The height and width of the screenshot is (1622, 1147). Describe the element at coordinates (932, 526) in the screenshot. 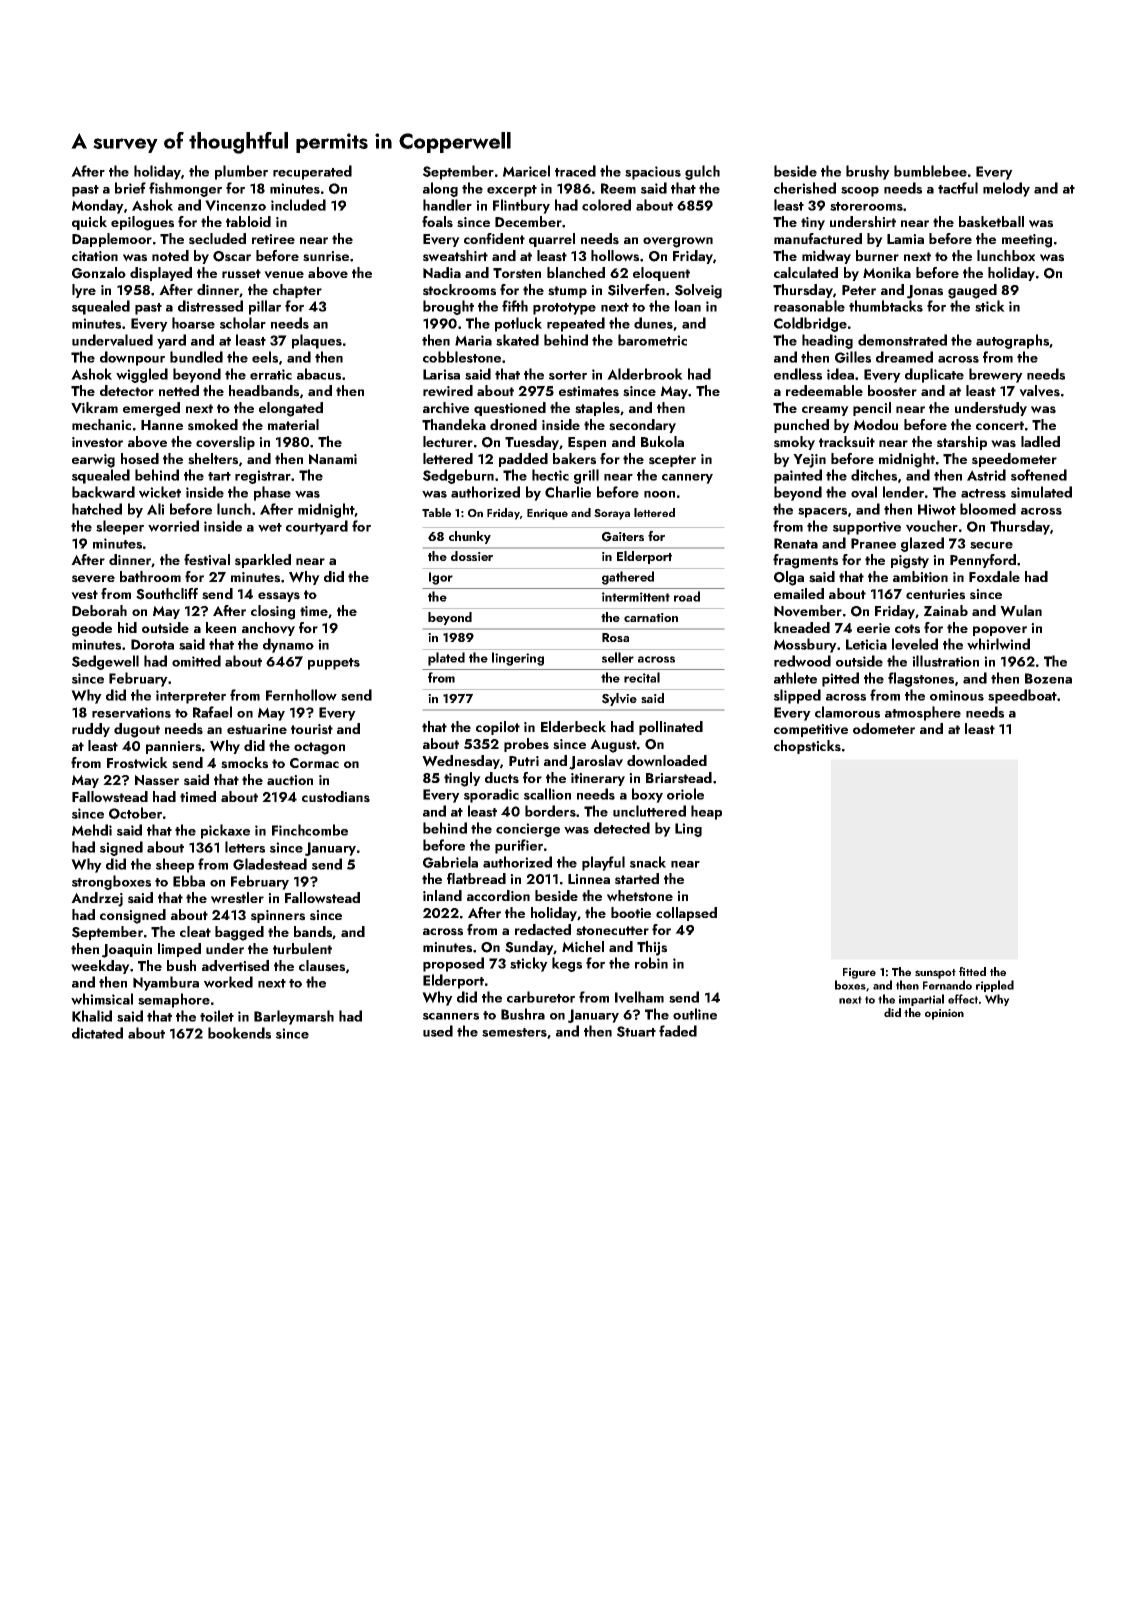

I see `voucher` at that location.
